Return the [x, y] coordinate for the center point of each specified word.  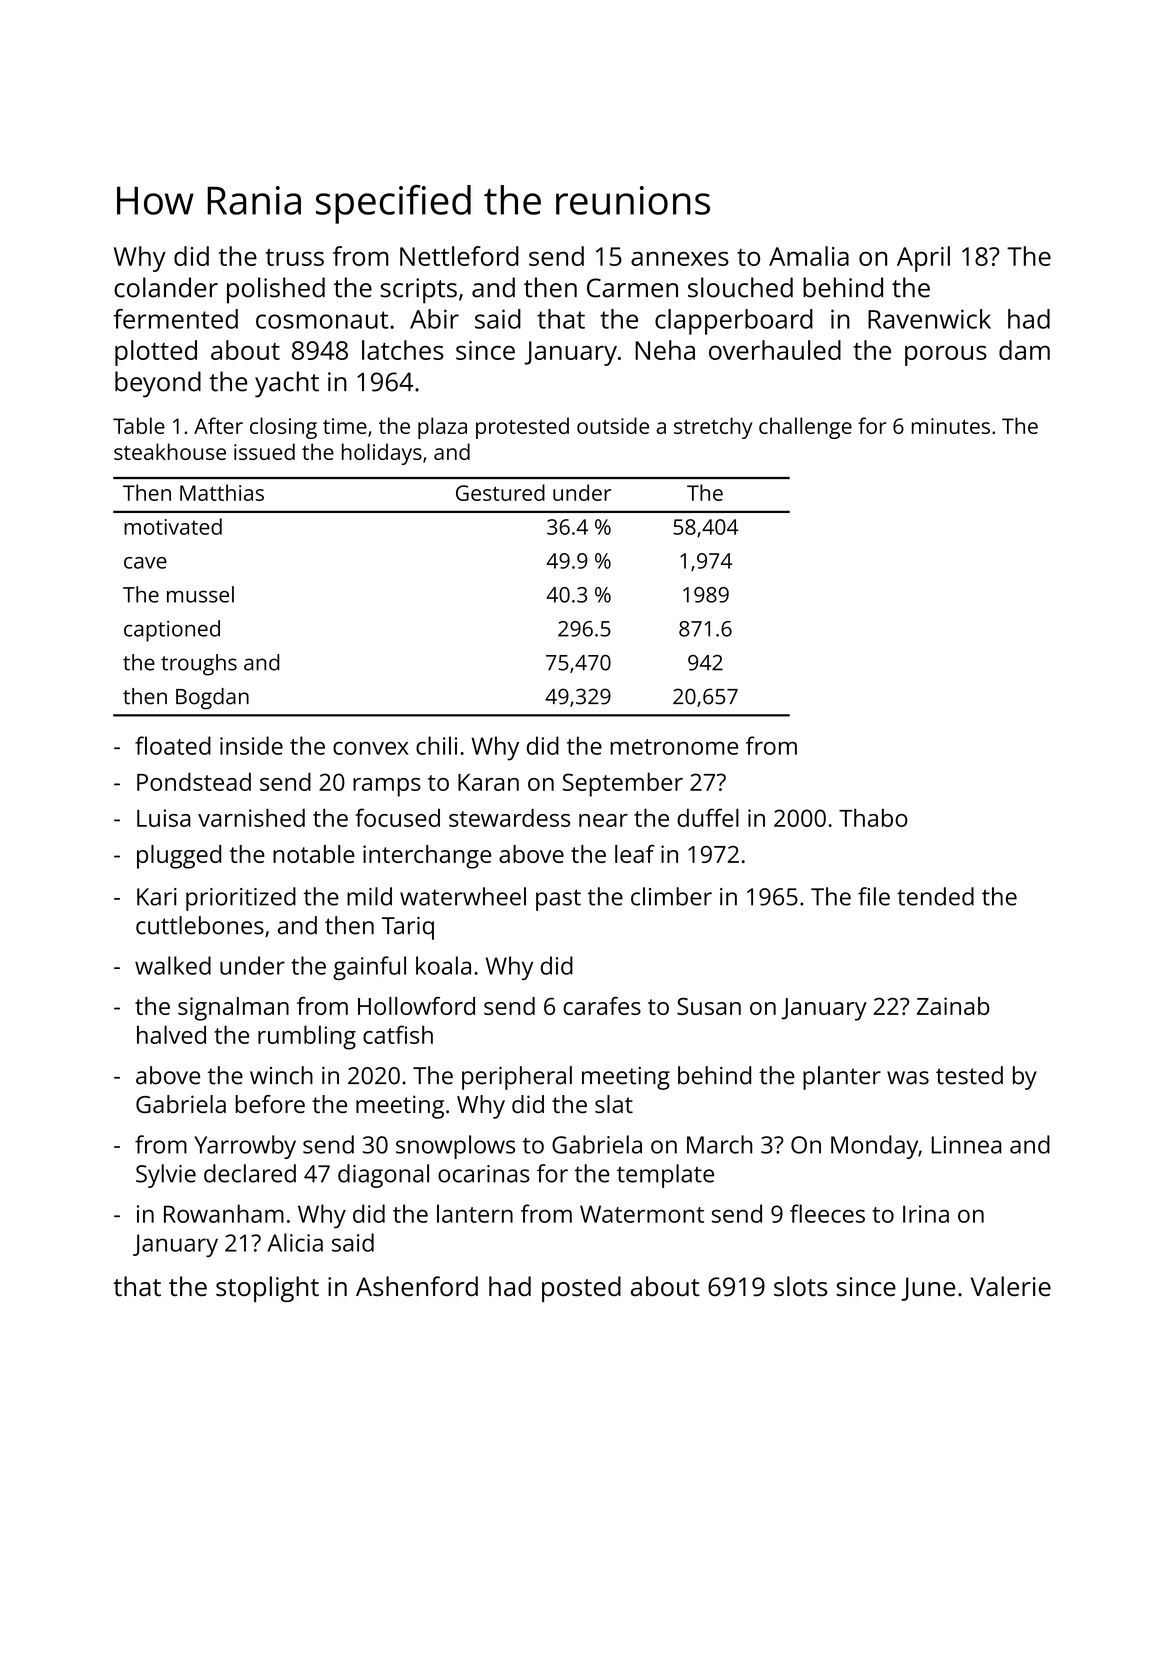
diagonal [383, 1176]
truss [294, 257]
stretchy [713, 428]
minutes [951, 426]
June [928, 1289]
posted [581, 1289]
